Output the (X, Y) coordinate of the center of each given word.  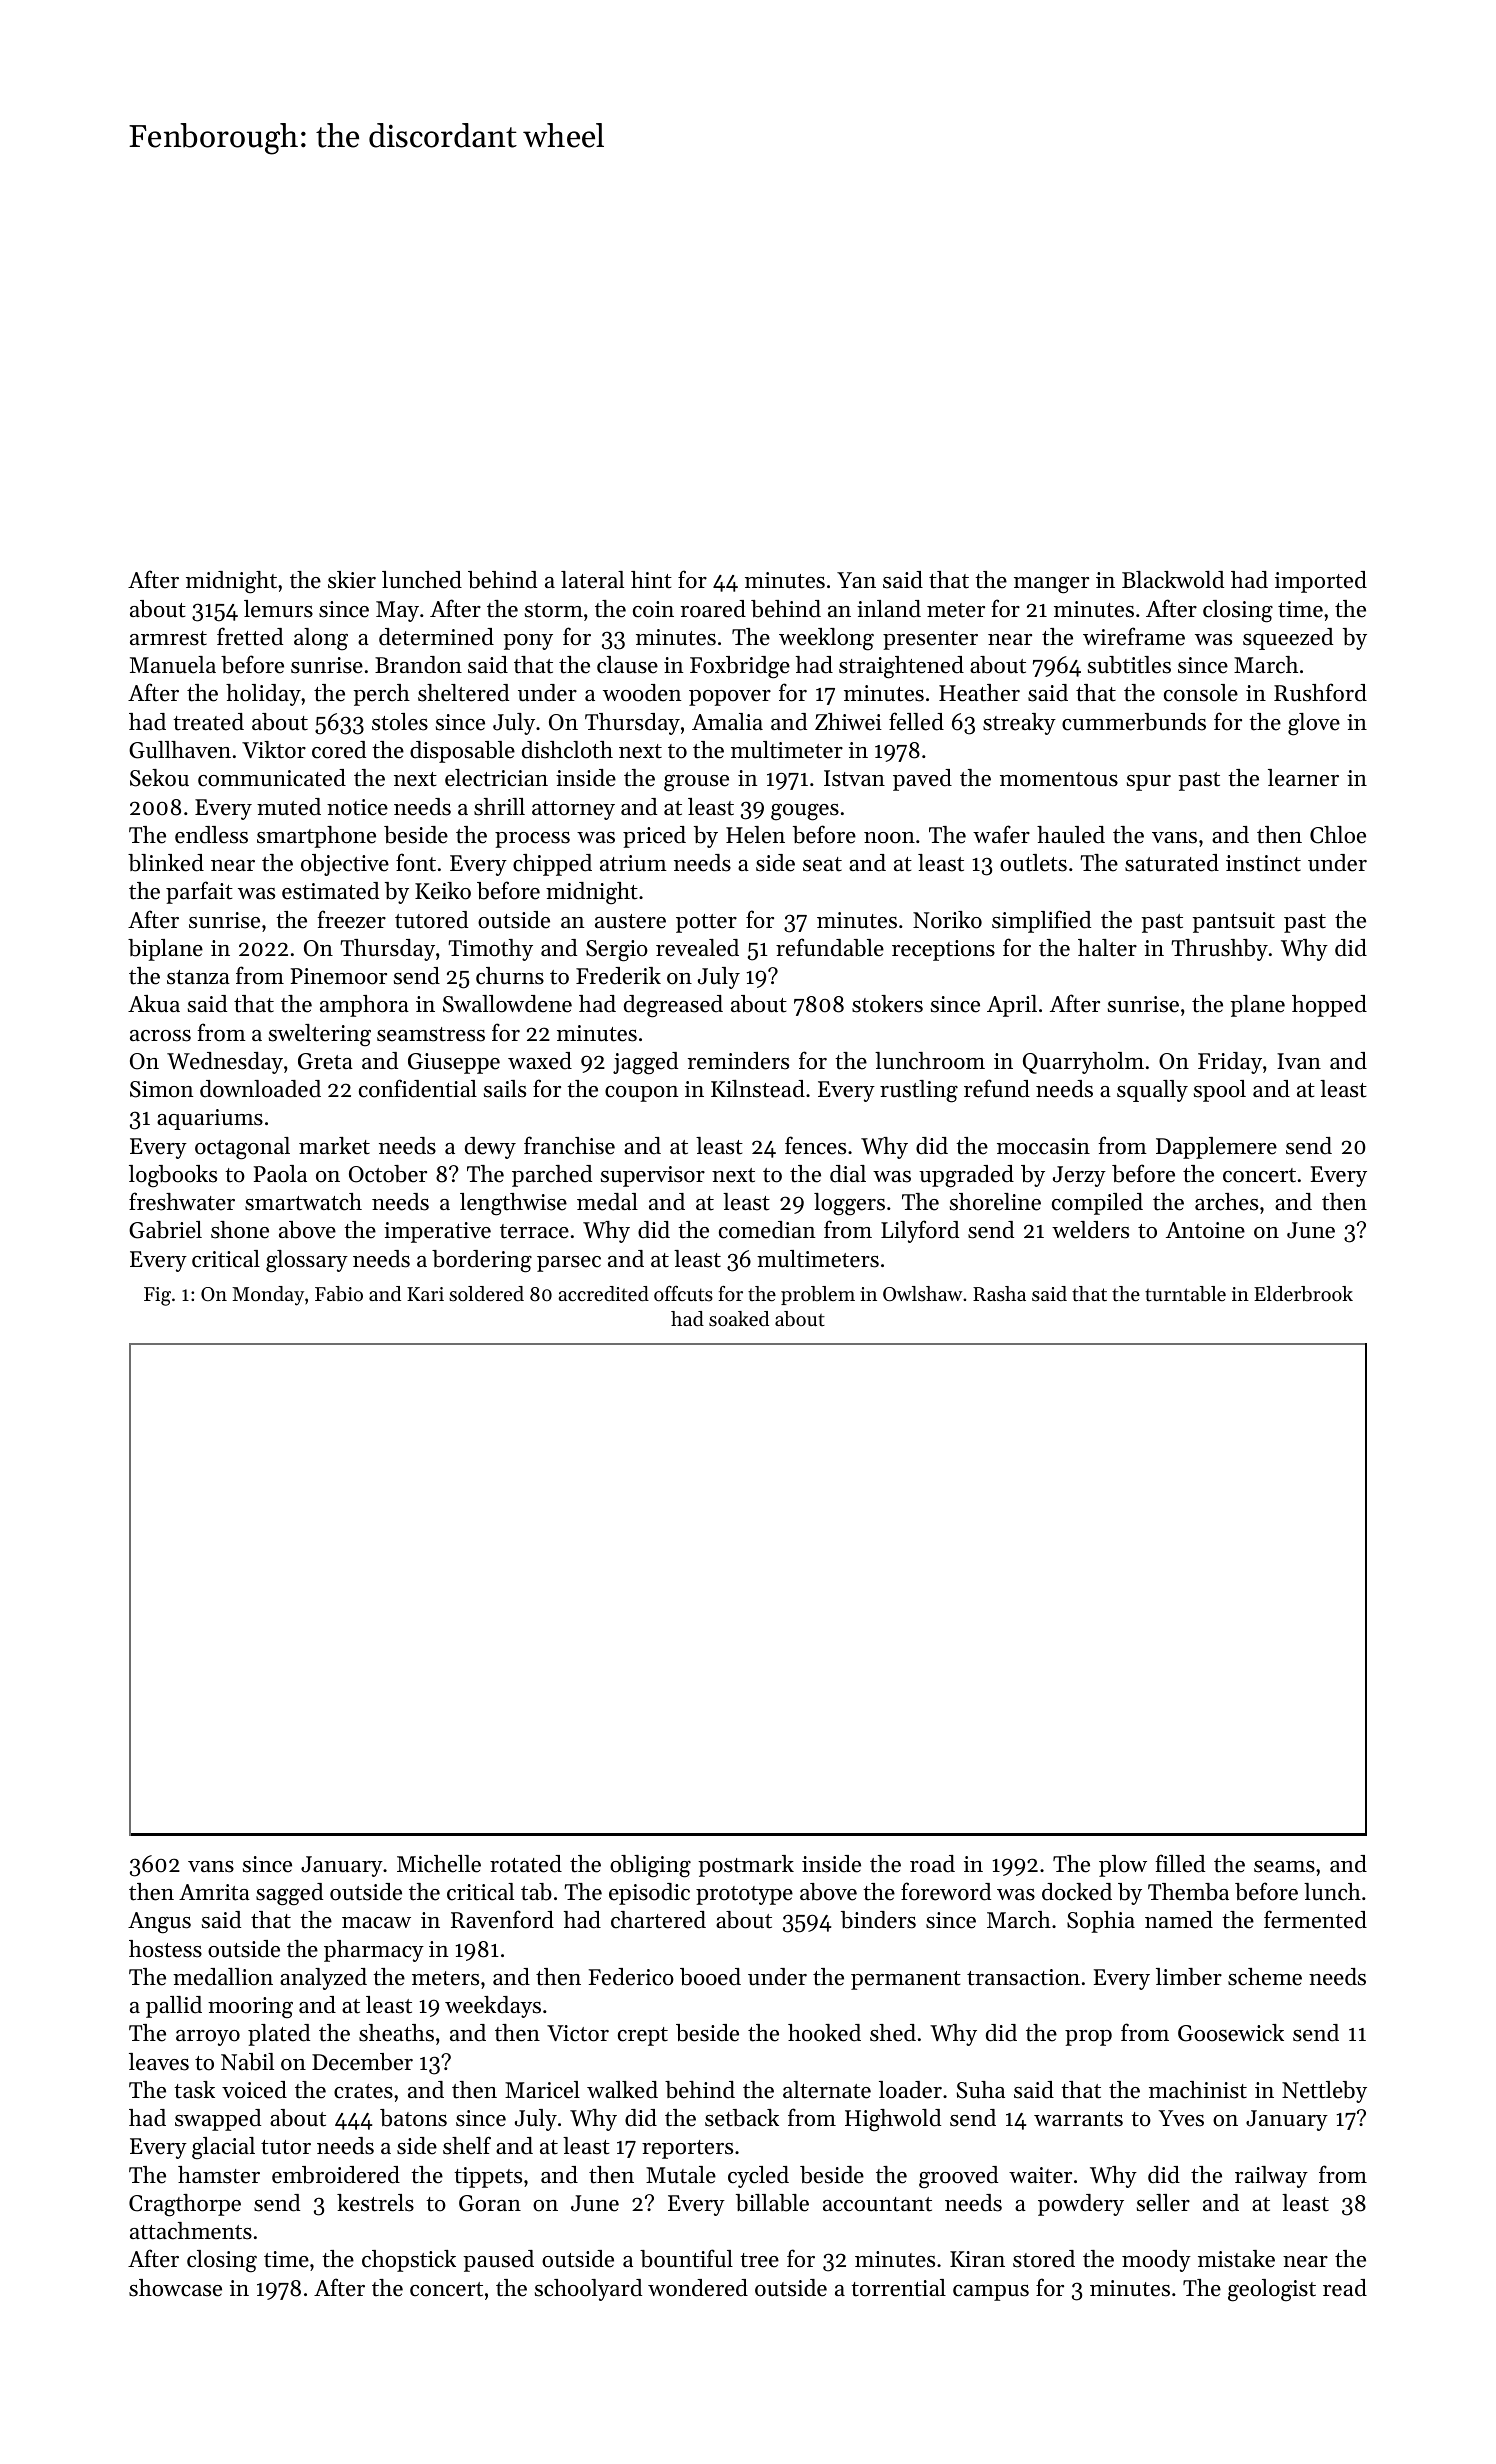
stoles (400, 722)
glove (1314, 724)
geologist (1272, 2290)
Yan (856, 580)
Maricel (542, 2090)
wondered (698, 2288)
